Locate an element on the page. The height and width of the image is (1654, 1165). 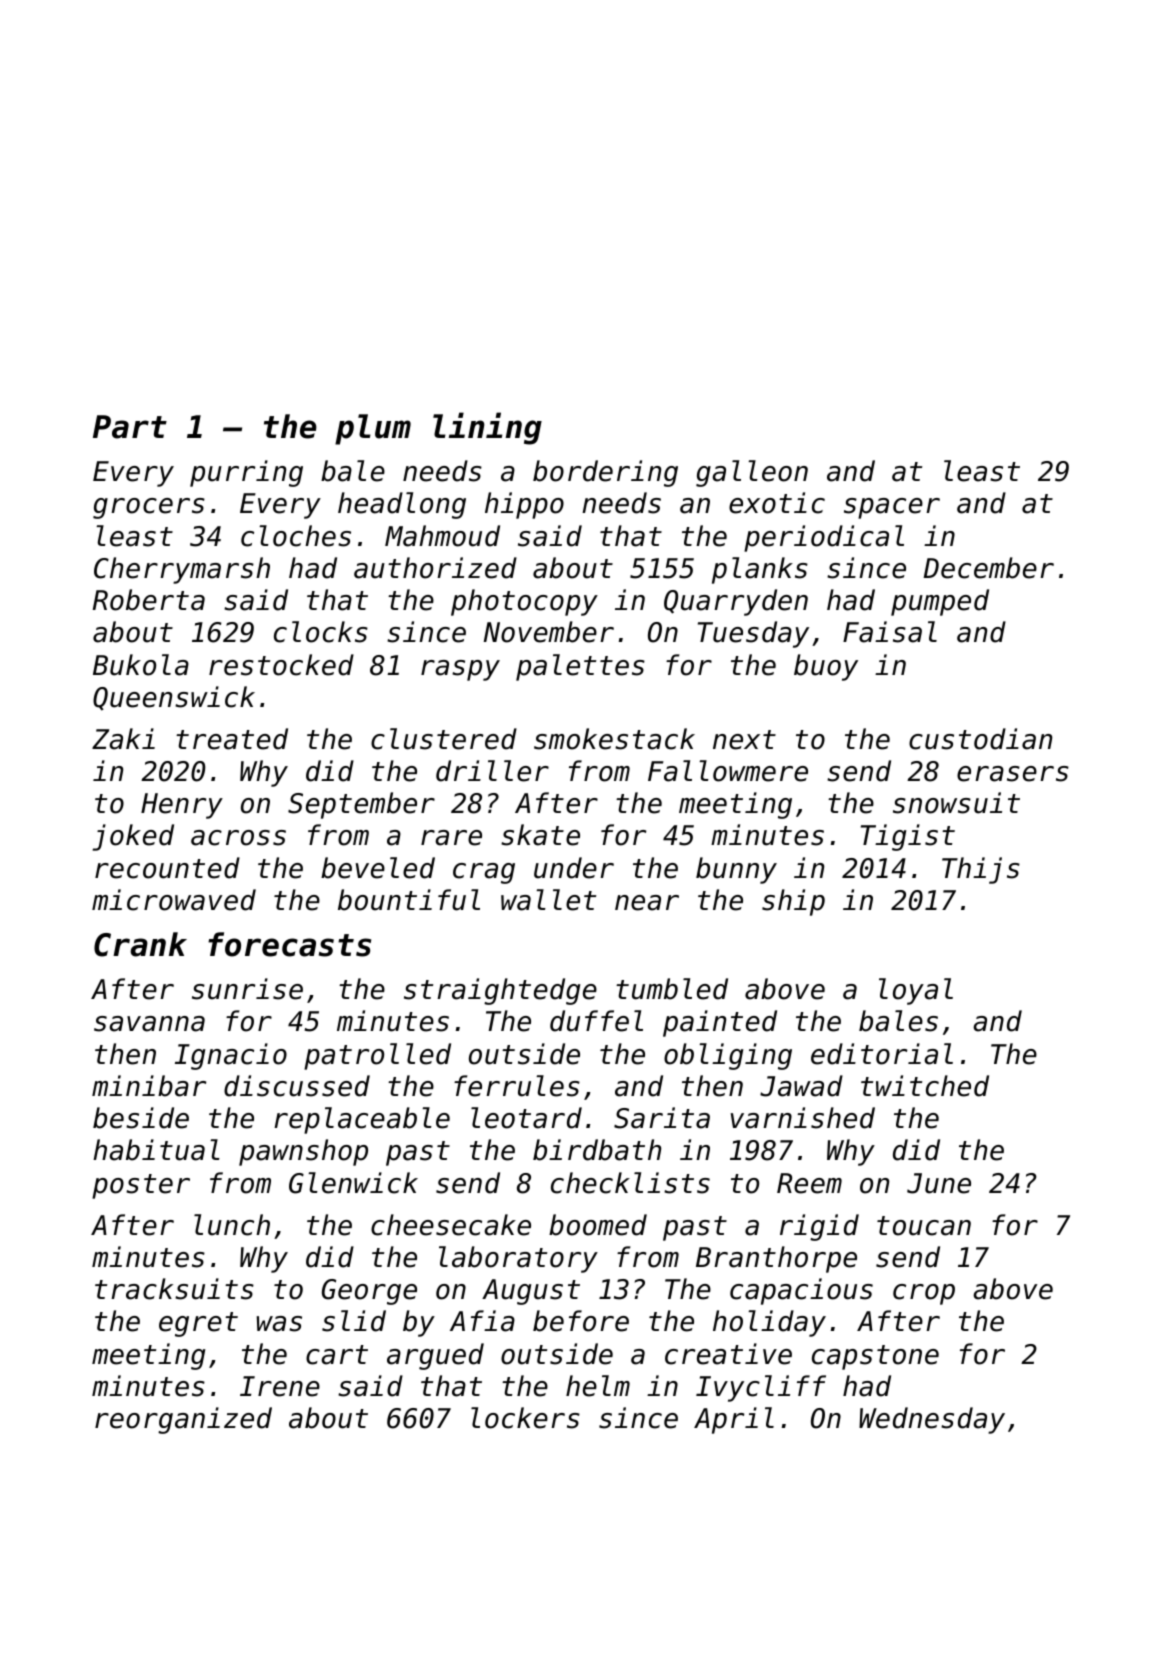
pumped is located at coordinates (940, 602).
